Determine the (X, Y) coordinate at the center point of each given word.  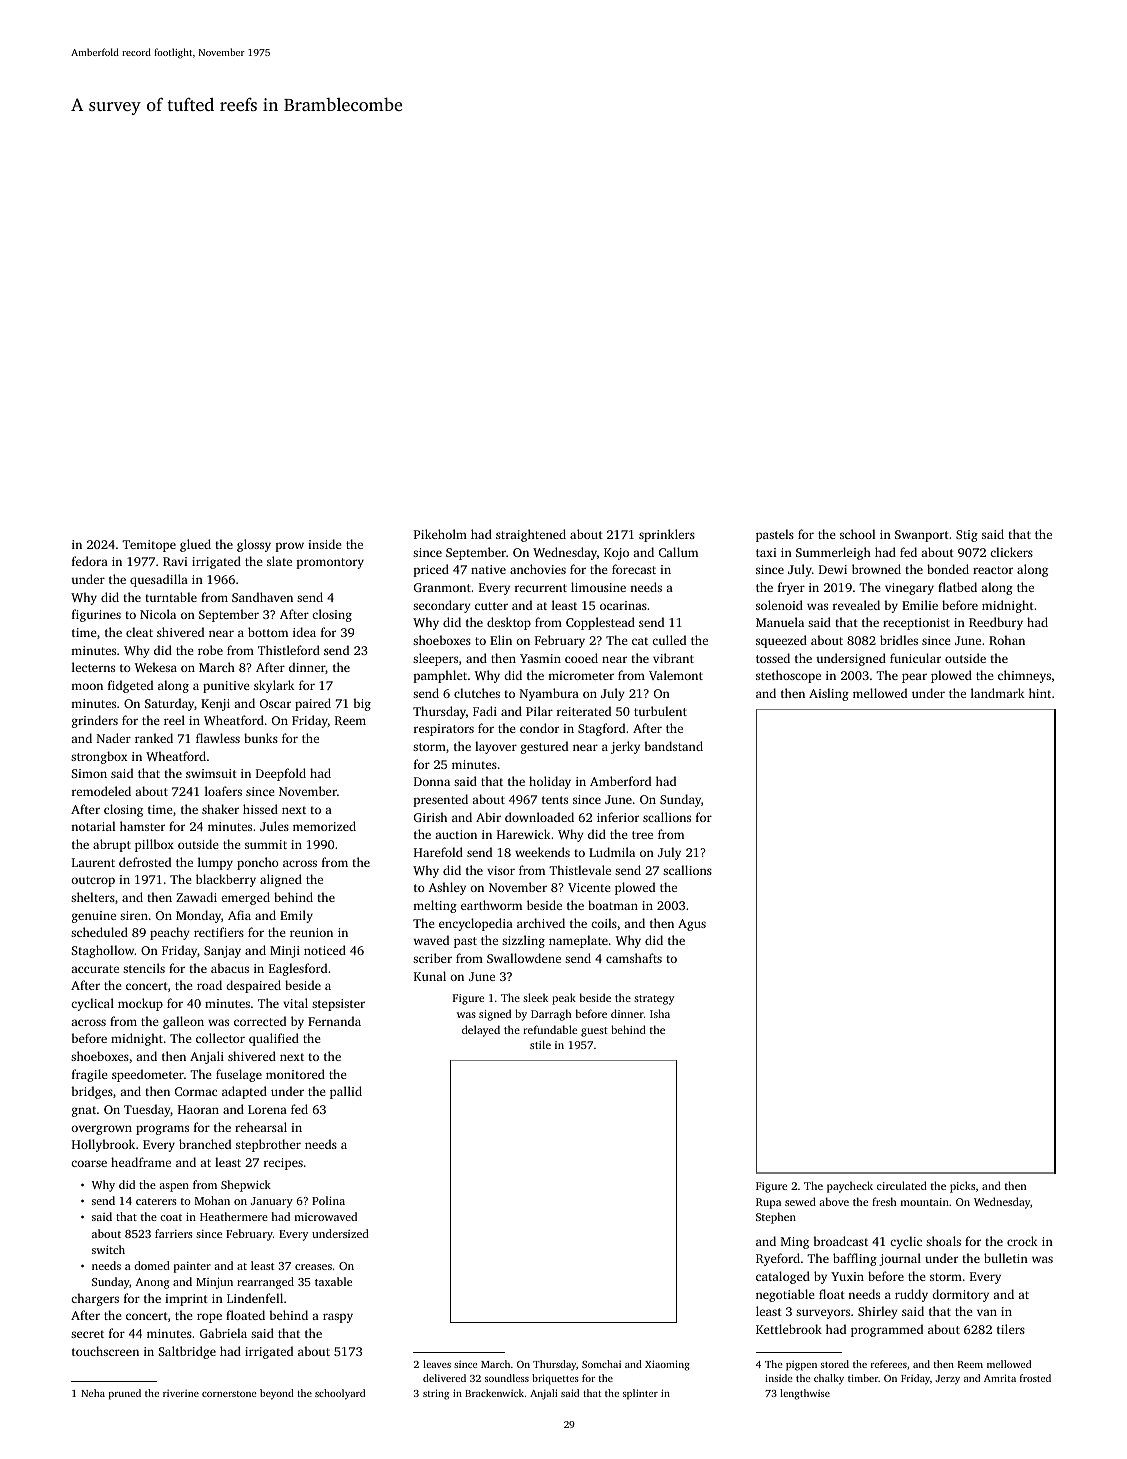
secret (87, 1334)
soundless (507, 1378)
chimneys (1024, 676)
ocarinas (623, 605)
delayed (481, 1031)
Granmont (442, 587)
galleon (183, 1022)
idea (304, 632)
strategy (654, 1000)
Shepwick (246, 1186)
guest (594, 1032)
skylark (274, 686)
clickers (1011, 552)
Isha (660, 1013)
